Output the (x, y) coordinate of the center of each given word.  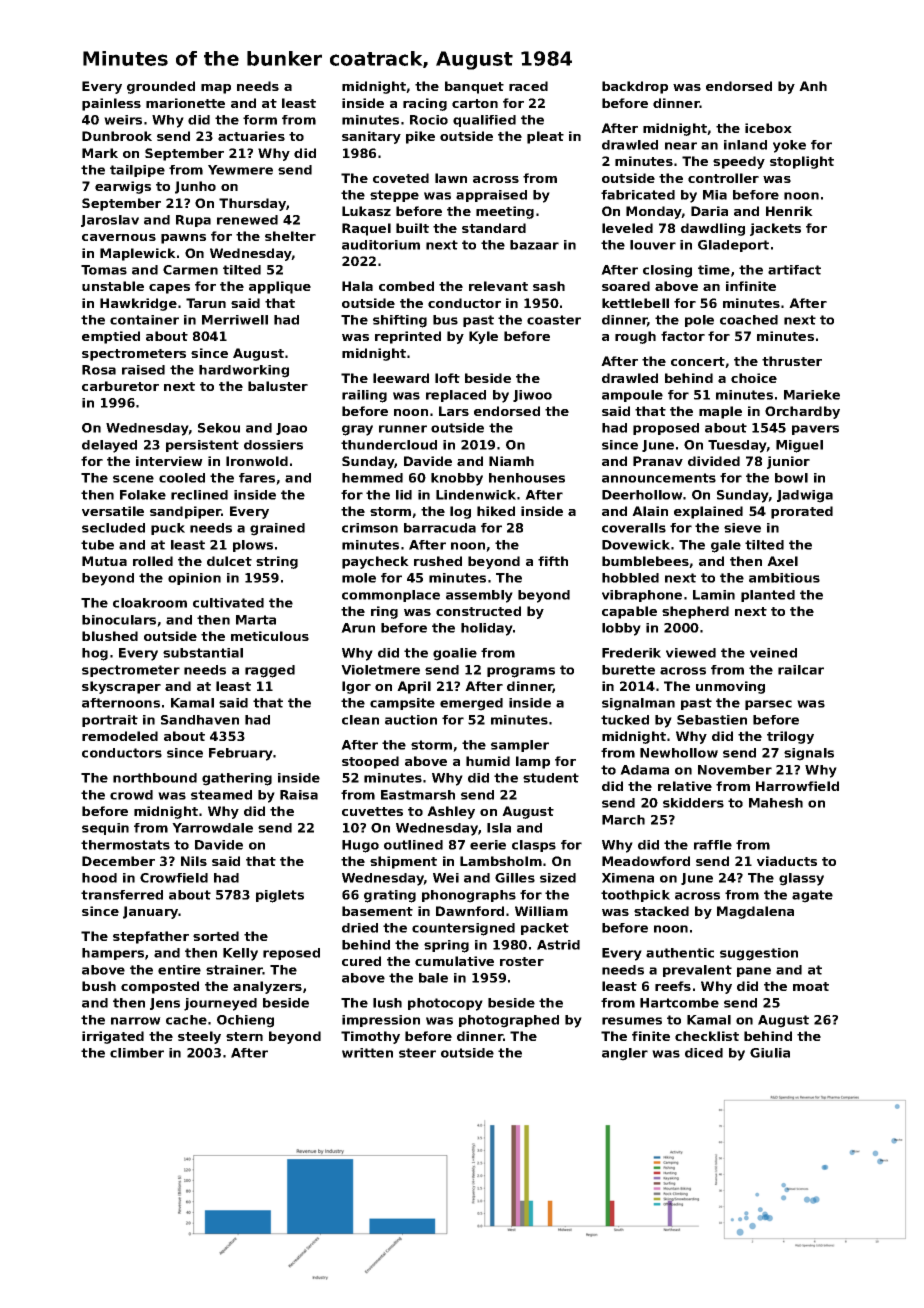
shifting (400, 321)
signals (809, 754)
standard (494, 228)
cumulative (454, 961)
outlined (413, 845)
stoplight (802, 162)
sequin (105, 829)
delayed (109, 446)
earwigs (123, 187)
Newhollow (679, 753)
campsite (402, 704)
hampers (113, 954)
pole (699, 321)
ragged (270, 671)
